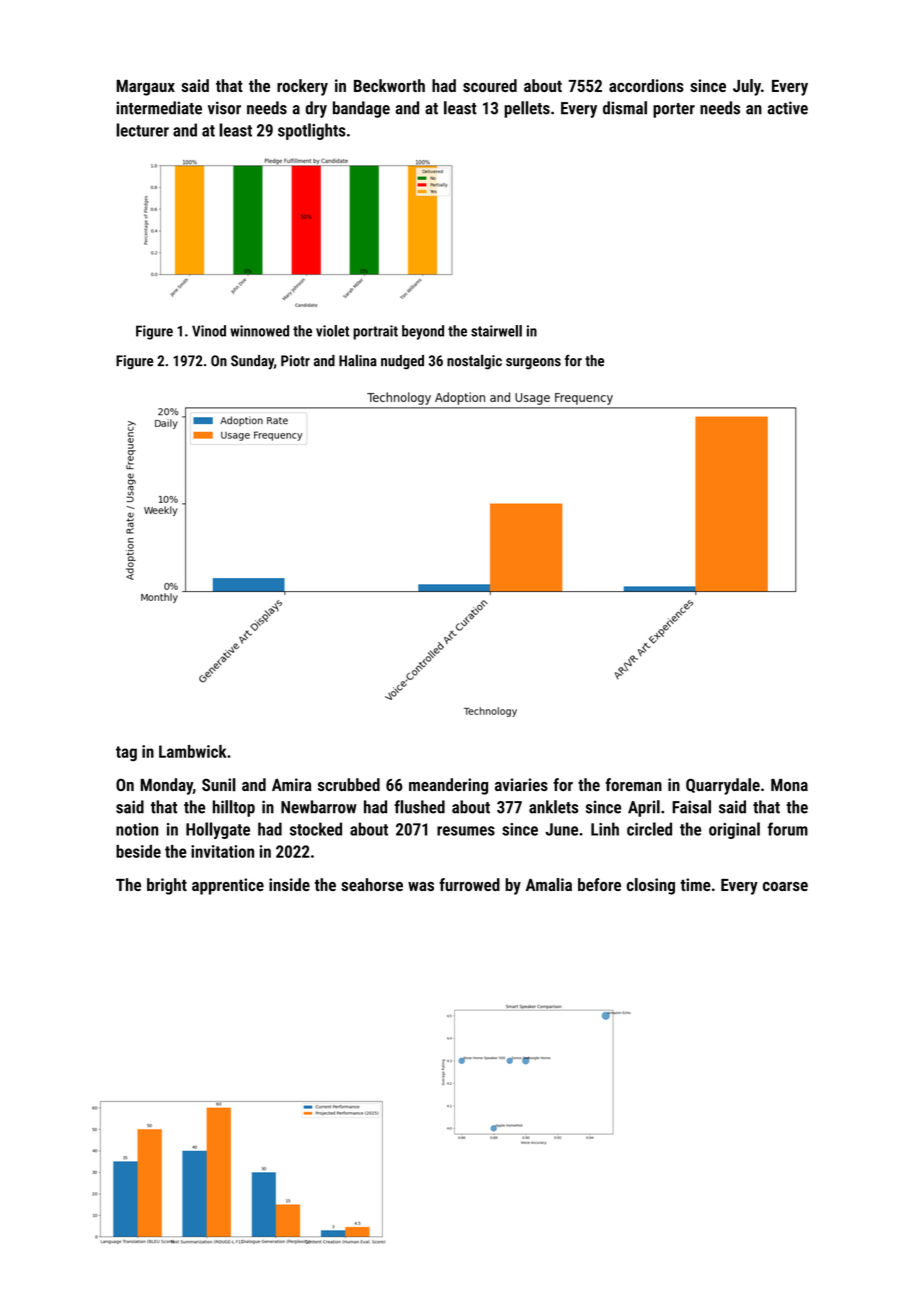  I want to click on winnowed, so click(259, 331).
